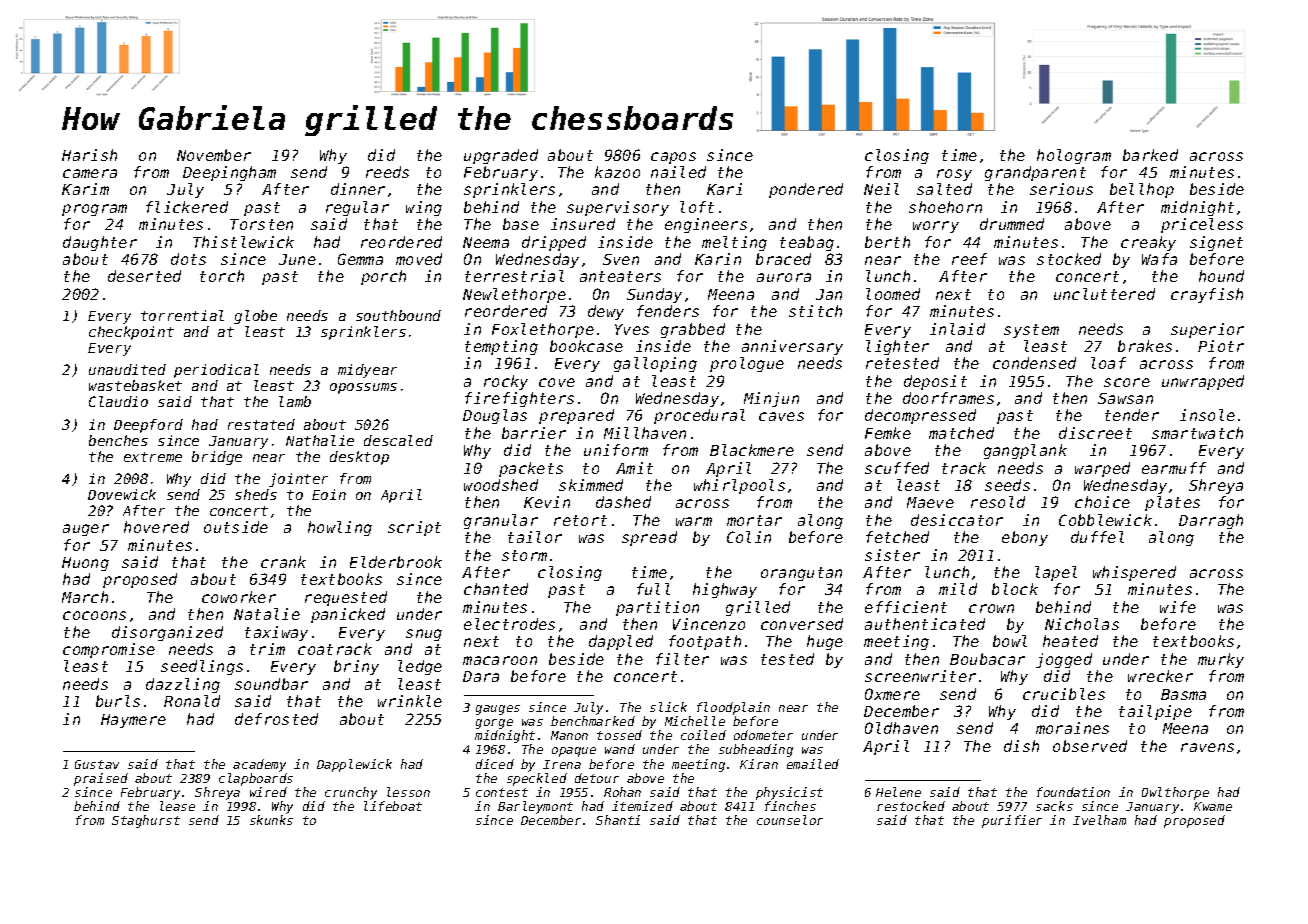 The height and width of the page is (924, 1308). I want to click on southbound, so click(398, 315).
